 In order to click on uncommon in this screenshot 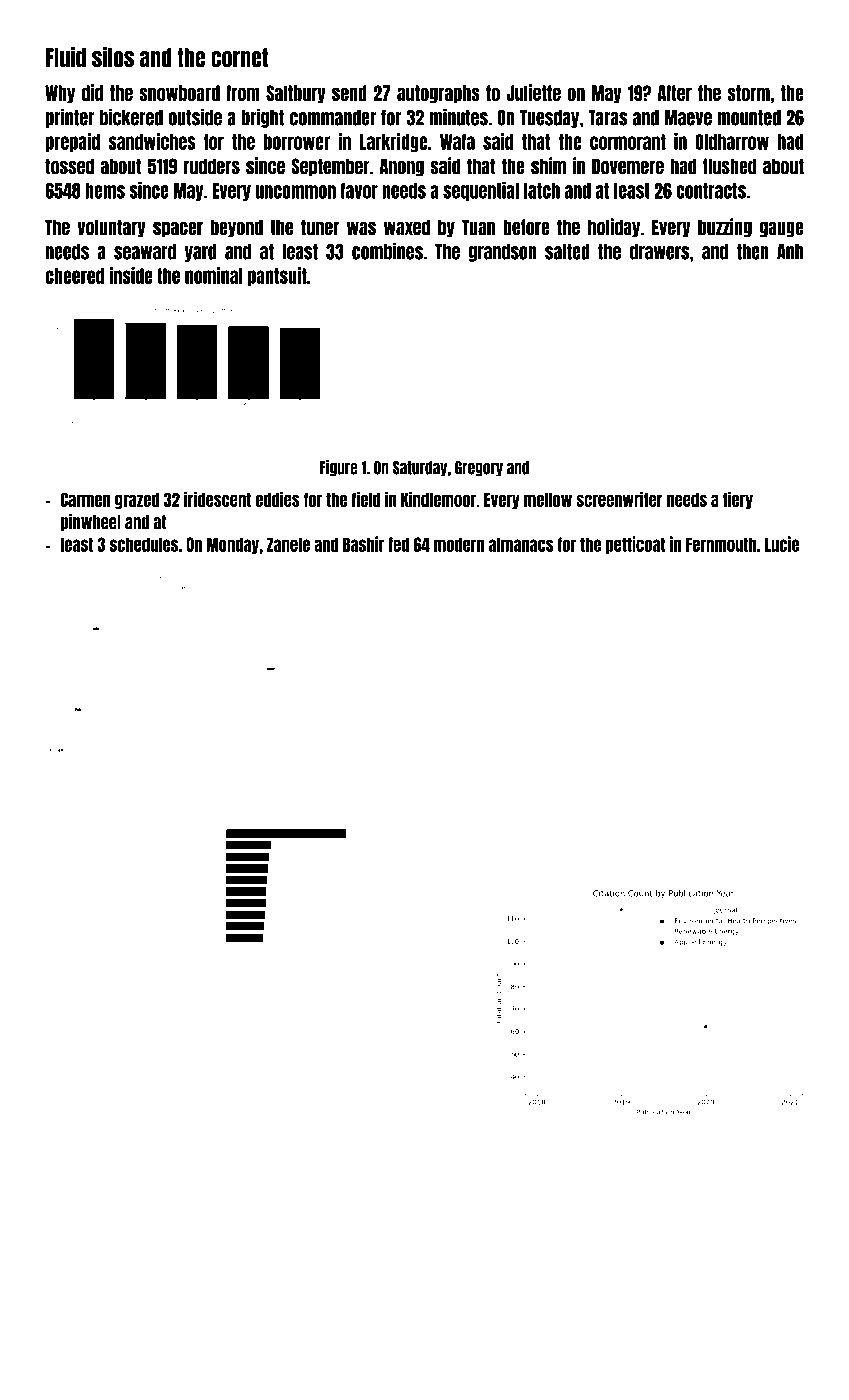, I will do `click(296, 192)`.
